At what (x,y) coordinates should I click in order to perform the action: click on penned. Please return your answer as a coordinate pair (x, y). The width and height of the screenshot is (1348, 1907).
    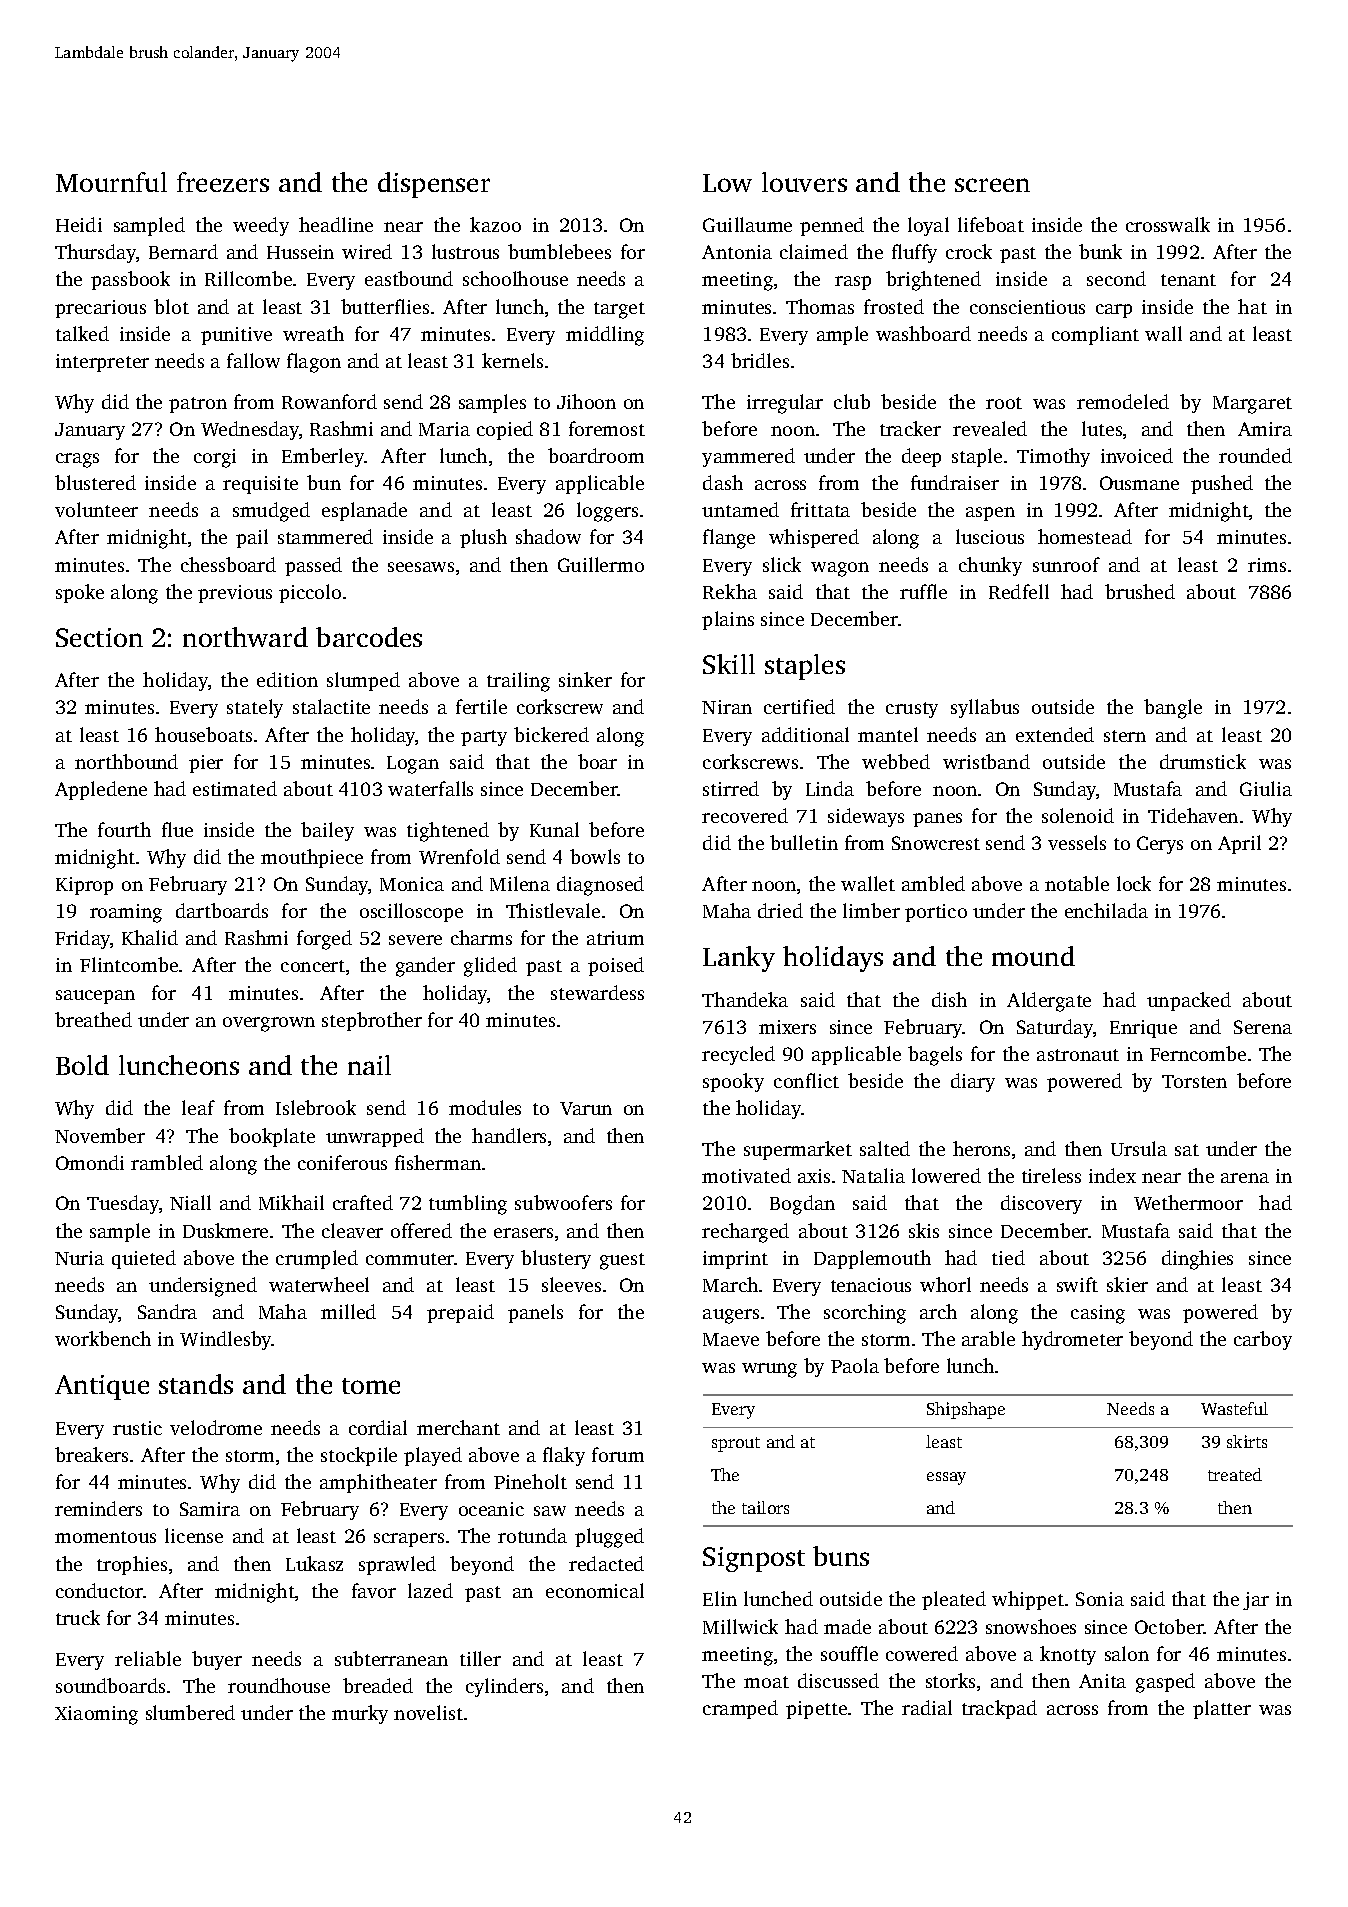
    Looking at the image, I should click on (832, 226).
